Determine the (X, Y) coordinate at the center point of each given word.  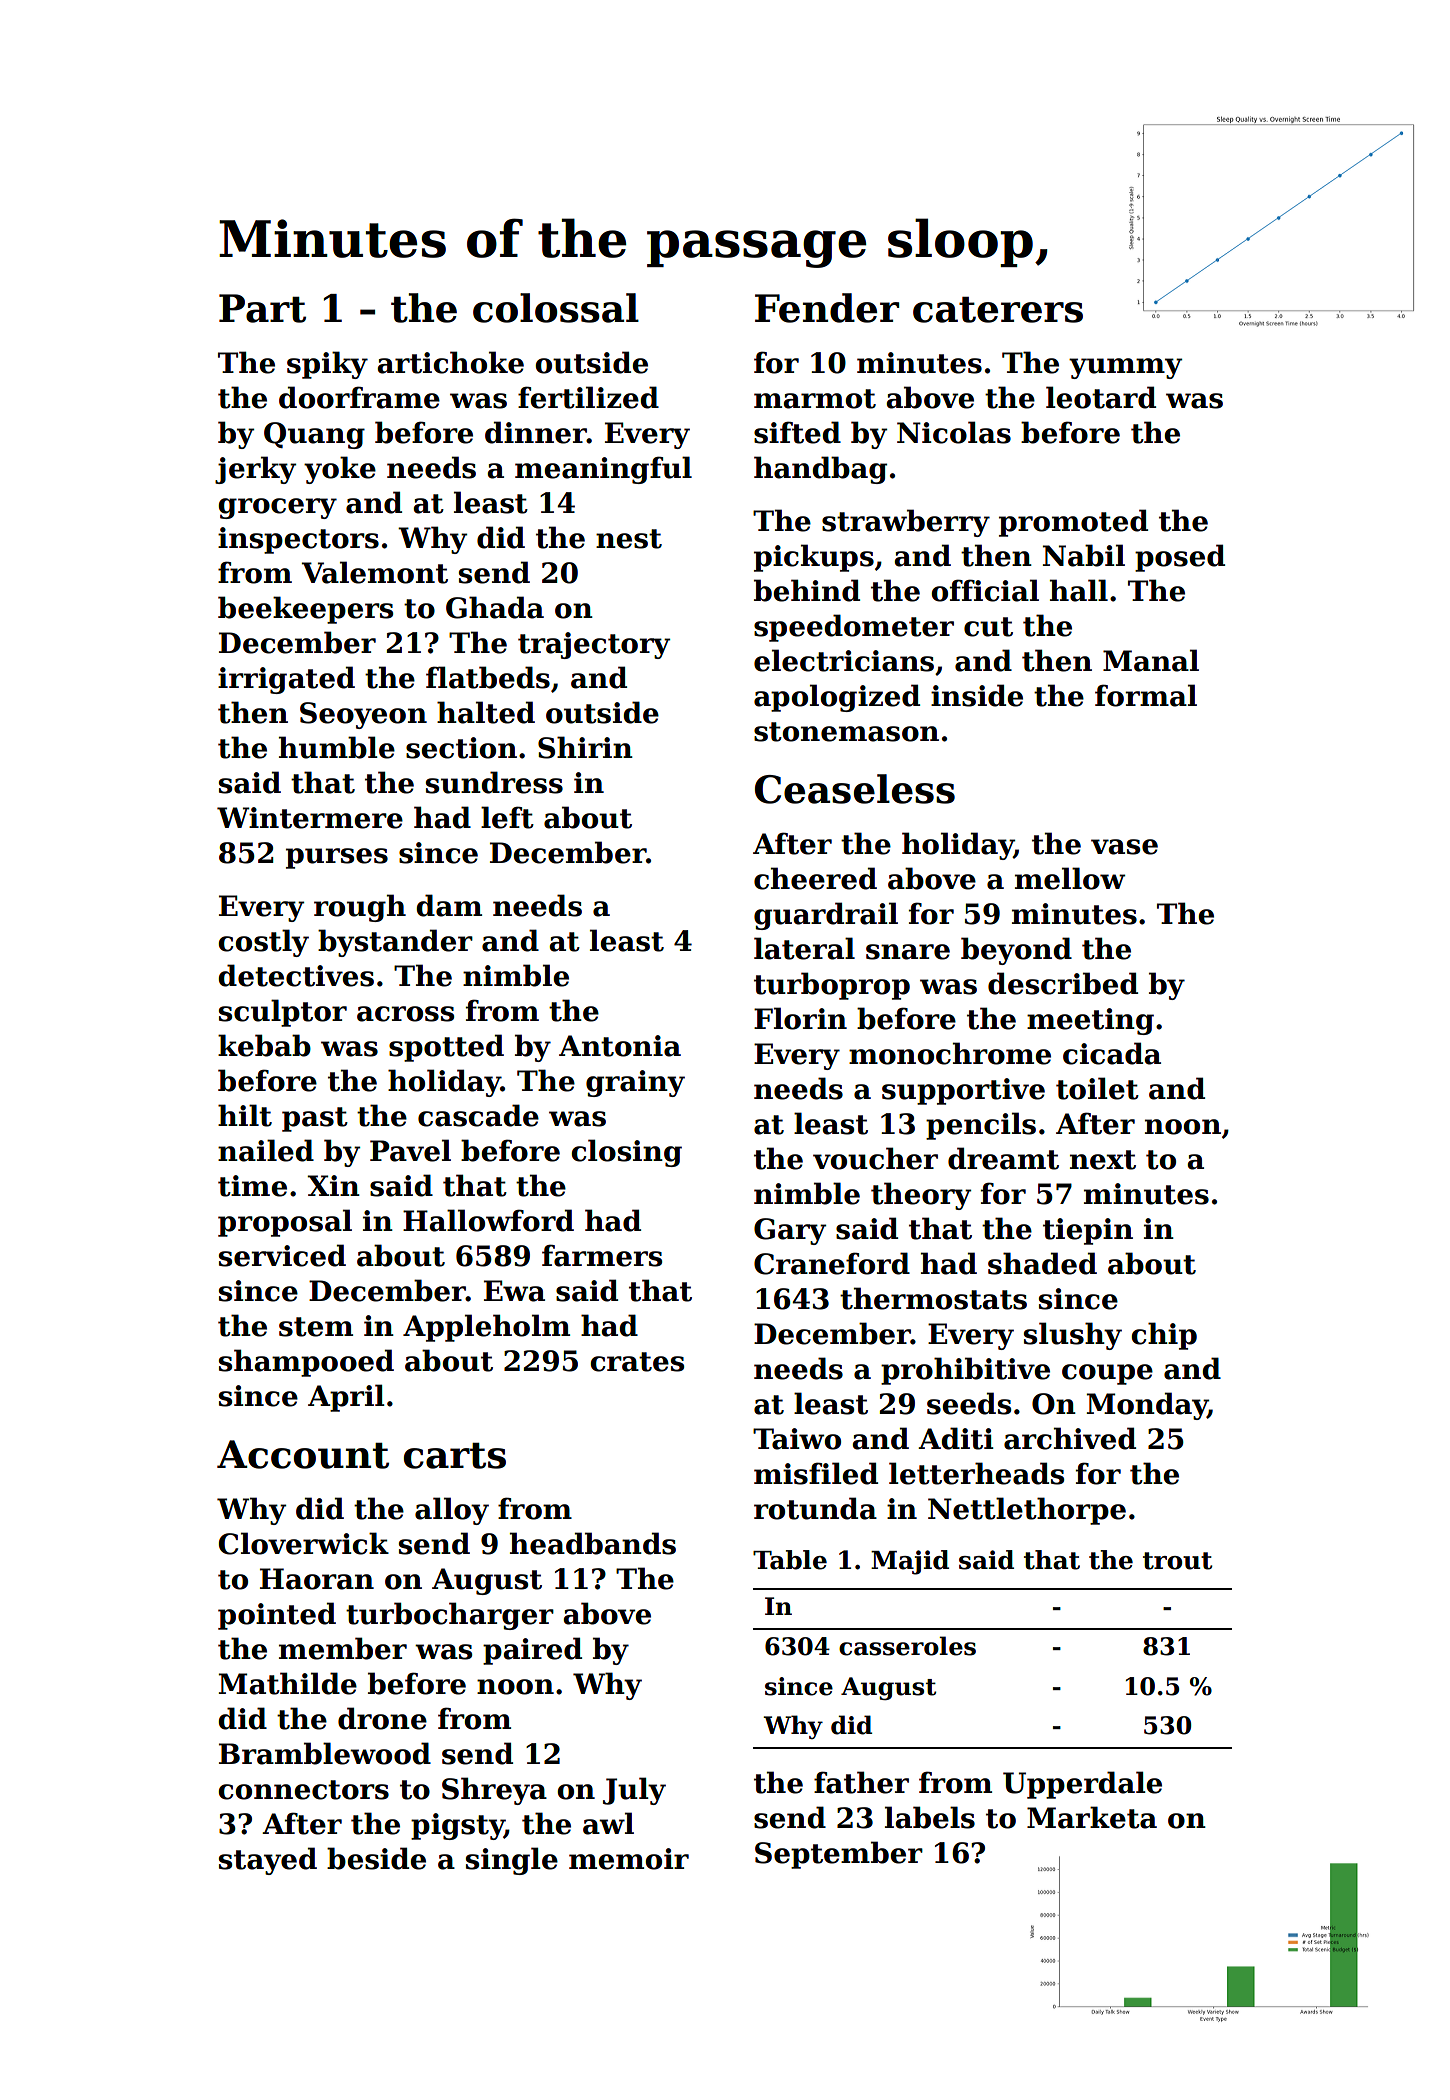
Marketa (1092, 1817)
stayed (268, 1861)
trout (1178, 1561)
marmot (815, 399)
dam (449, 905)
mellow (1070, 878)
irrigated (286, 680)
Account (303, 1454)
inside (977, 695)
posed (1180, 558)
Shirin (585, 747)
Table (790, 1560)
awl (608, 1823)
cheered (815, 878)
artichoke (450, 362)
